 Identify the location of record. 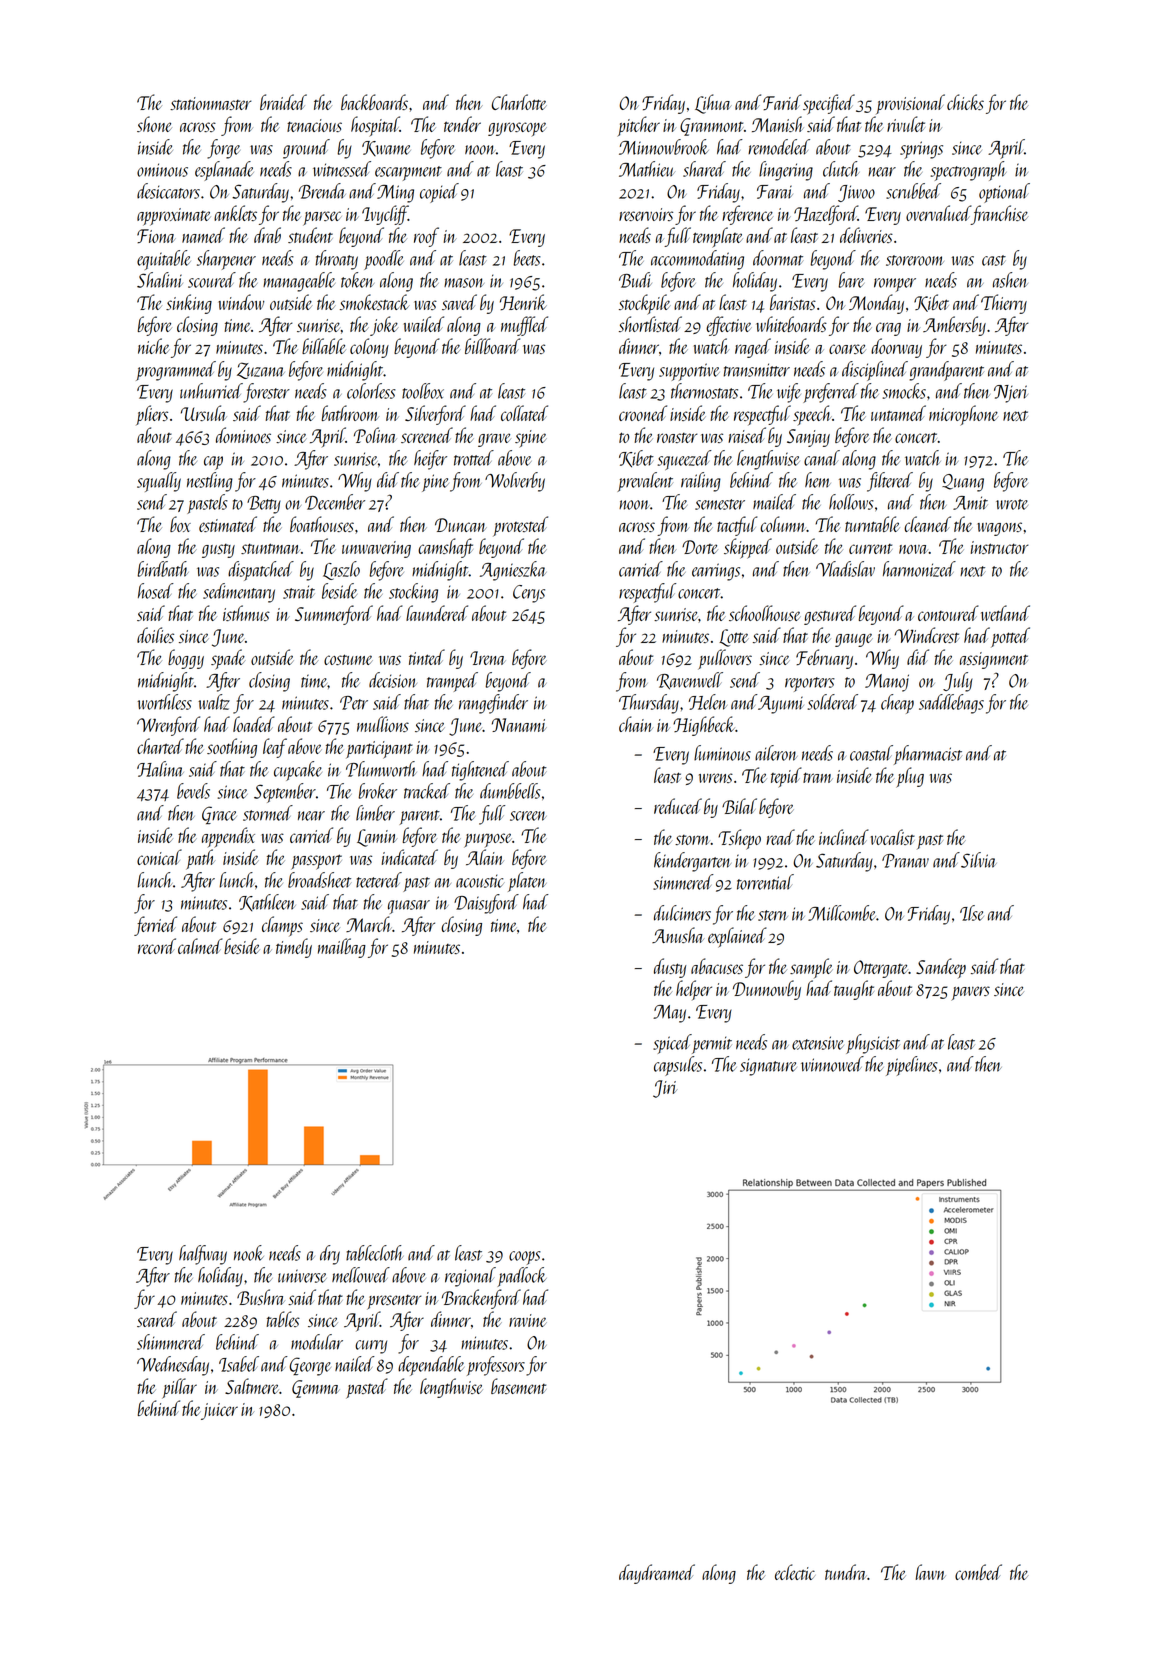
(157, 946).
